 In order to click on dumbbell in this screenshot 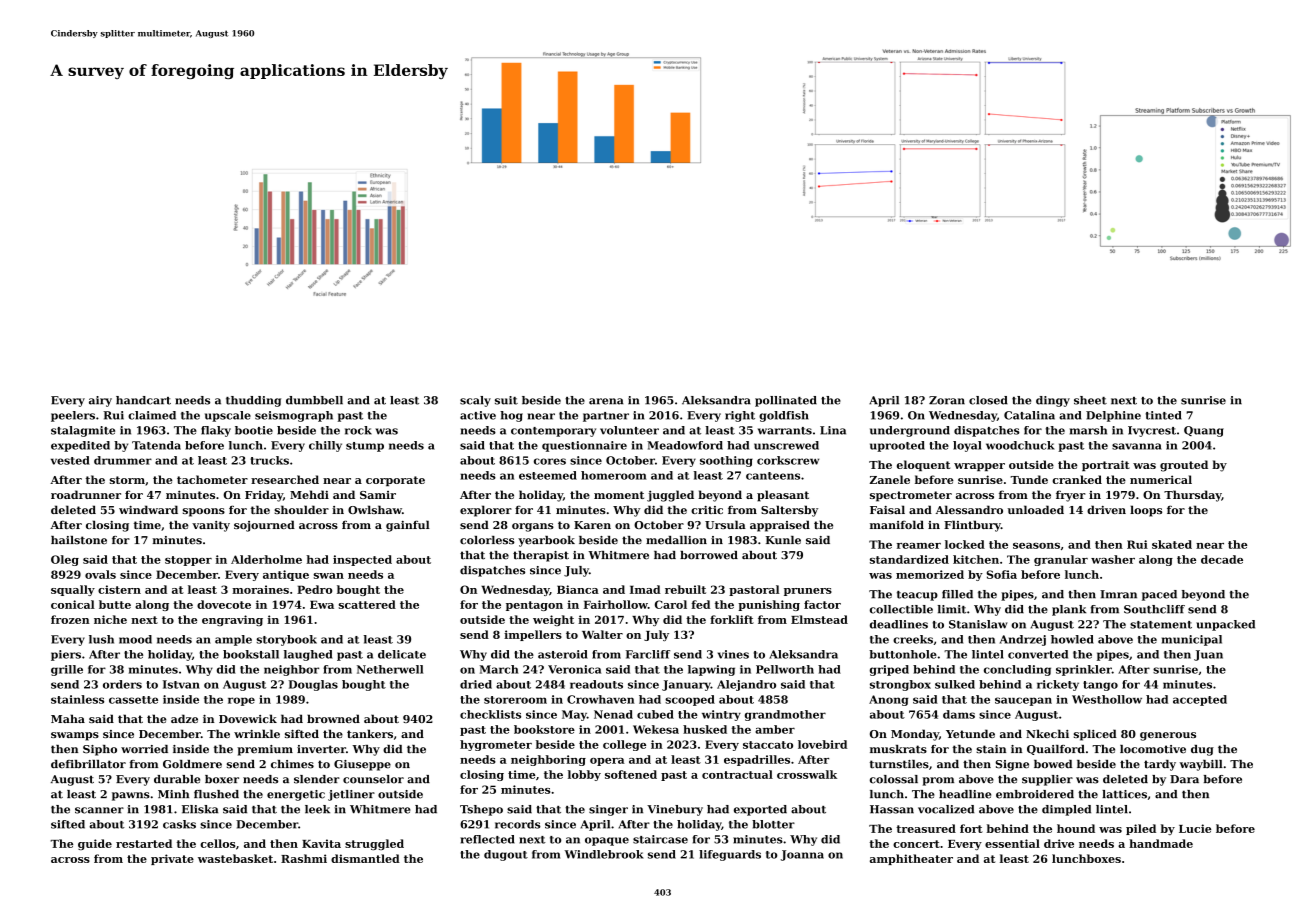, I will do `click(314, 400)`.
